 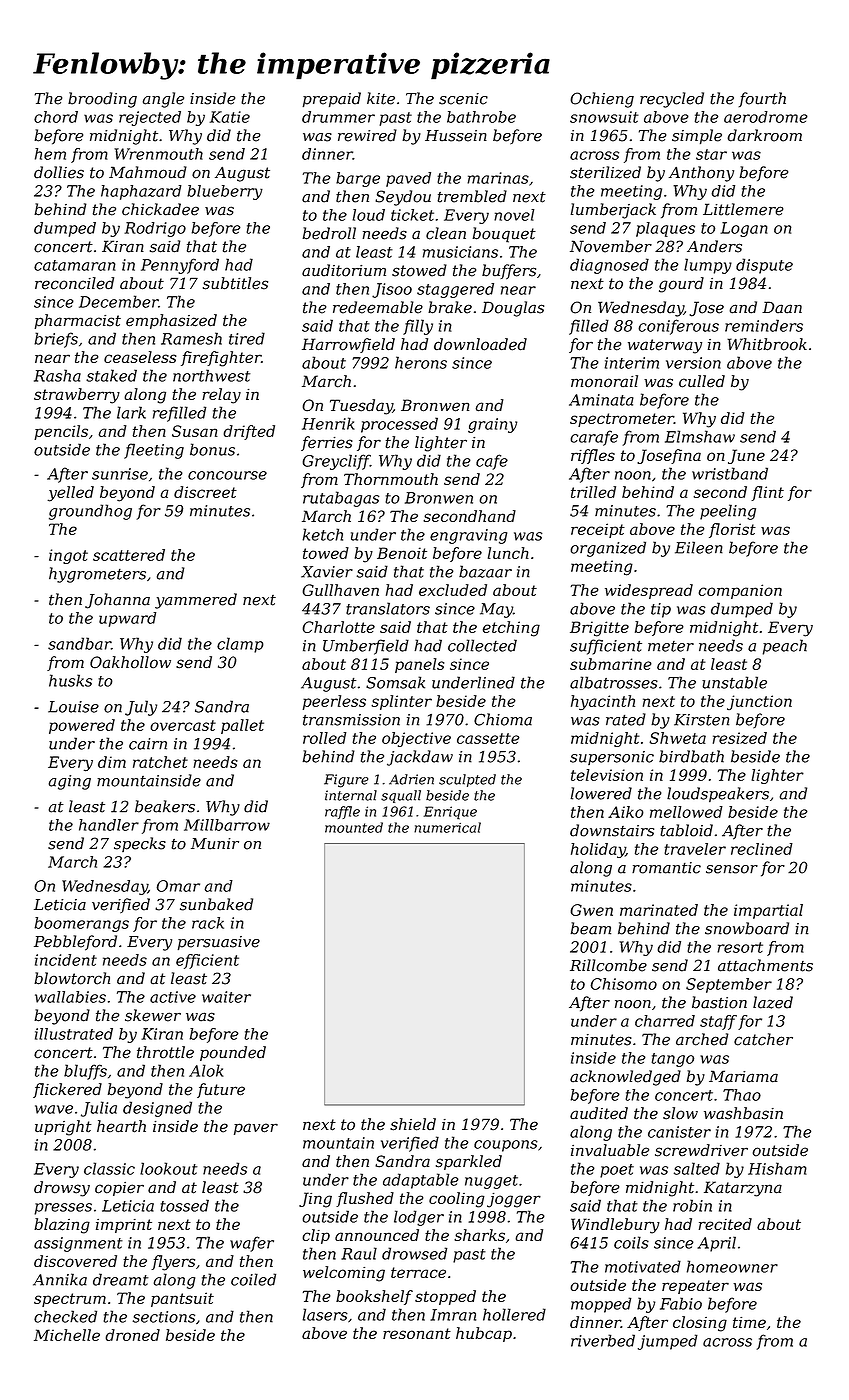 What do you see at coordinates (240, 645) in the screenshot?
I see `clamp` at bounding box center [240, 645].
